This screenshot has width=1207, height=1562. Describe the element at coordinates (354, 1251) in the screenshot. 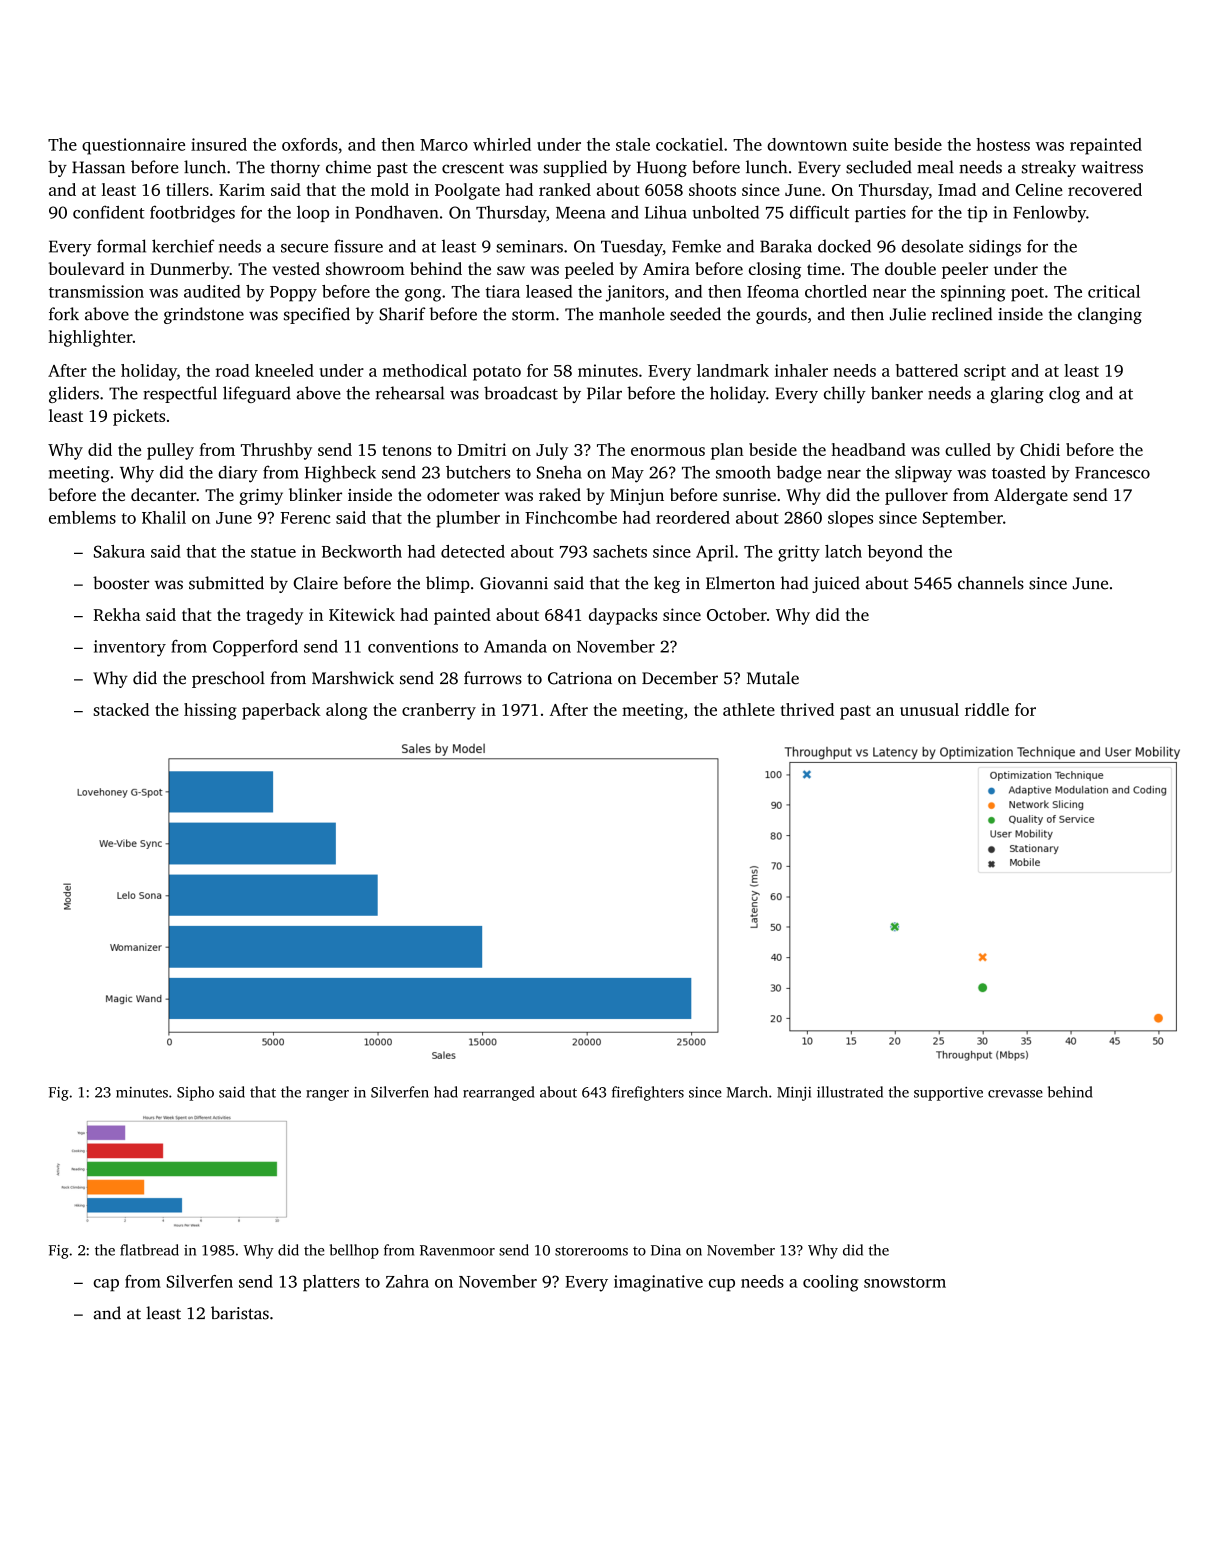

I see `bellhop` at that location.
